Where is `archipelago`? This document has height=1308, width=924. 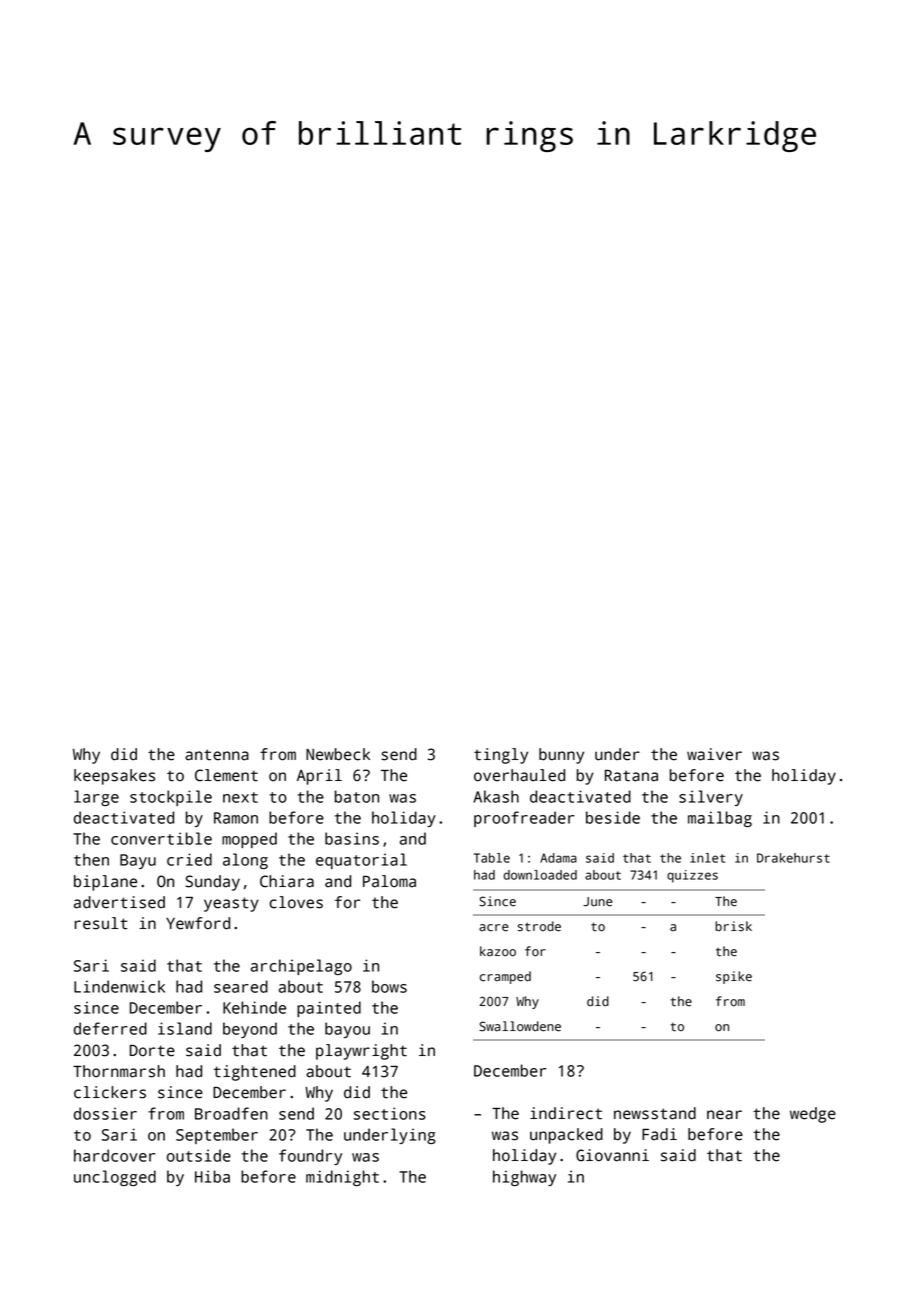 archipelago is located at coordinates (301, 967).
